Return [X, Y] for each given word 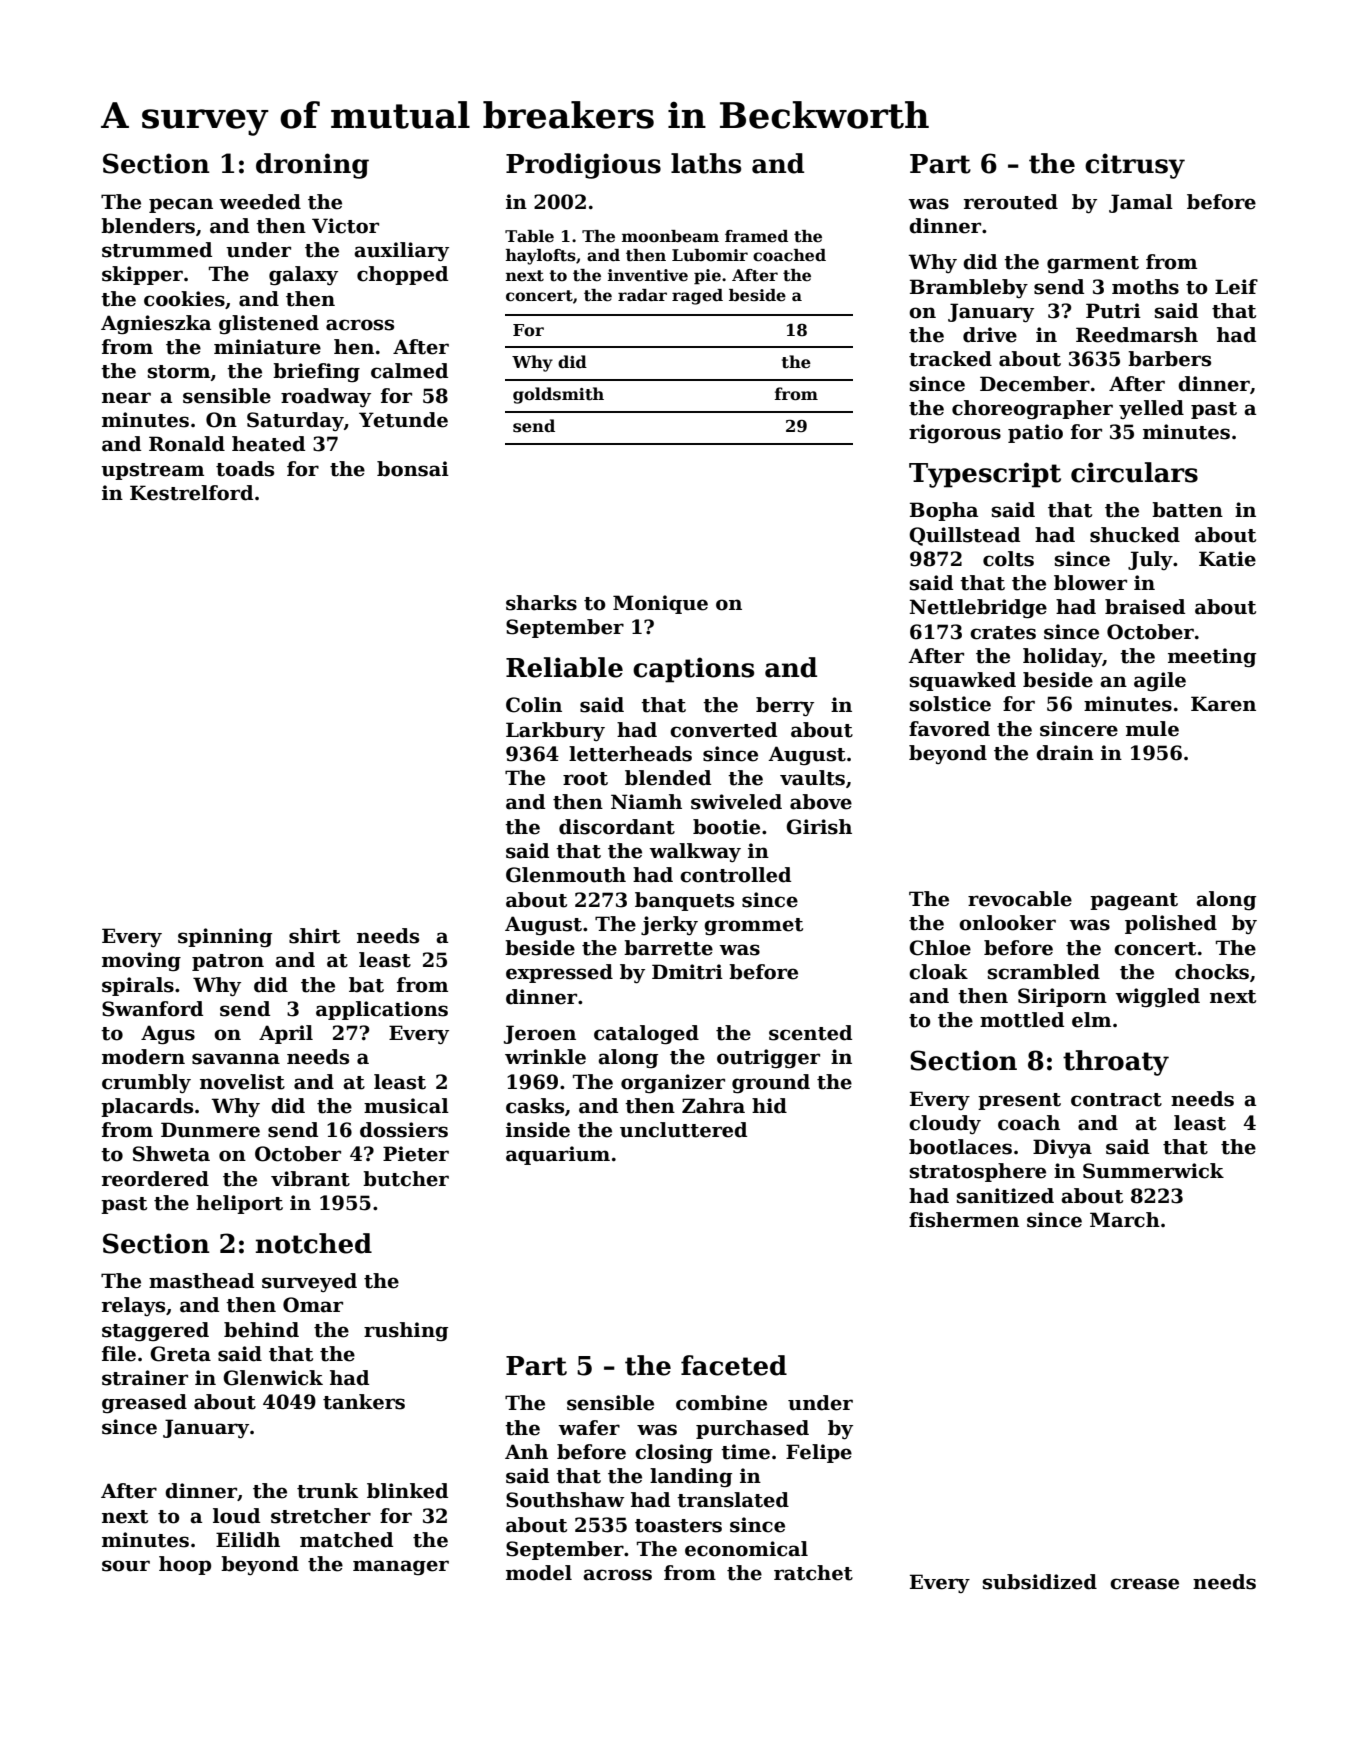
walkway [695, 852]
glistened [269, 325]
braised [1145, 607]
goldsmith [558, 395]
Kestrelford [191, 493]
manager [401, 1568]
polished [1171, 924]
